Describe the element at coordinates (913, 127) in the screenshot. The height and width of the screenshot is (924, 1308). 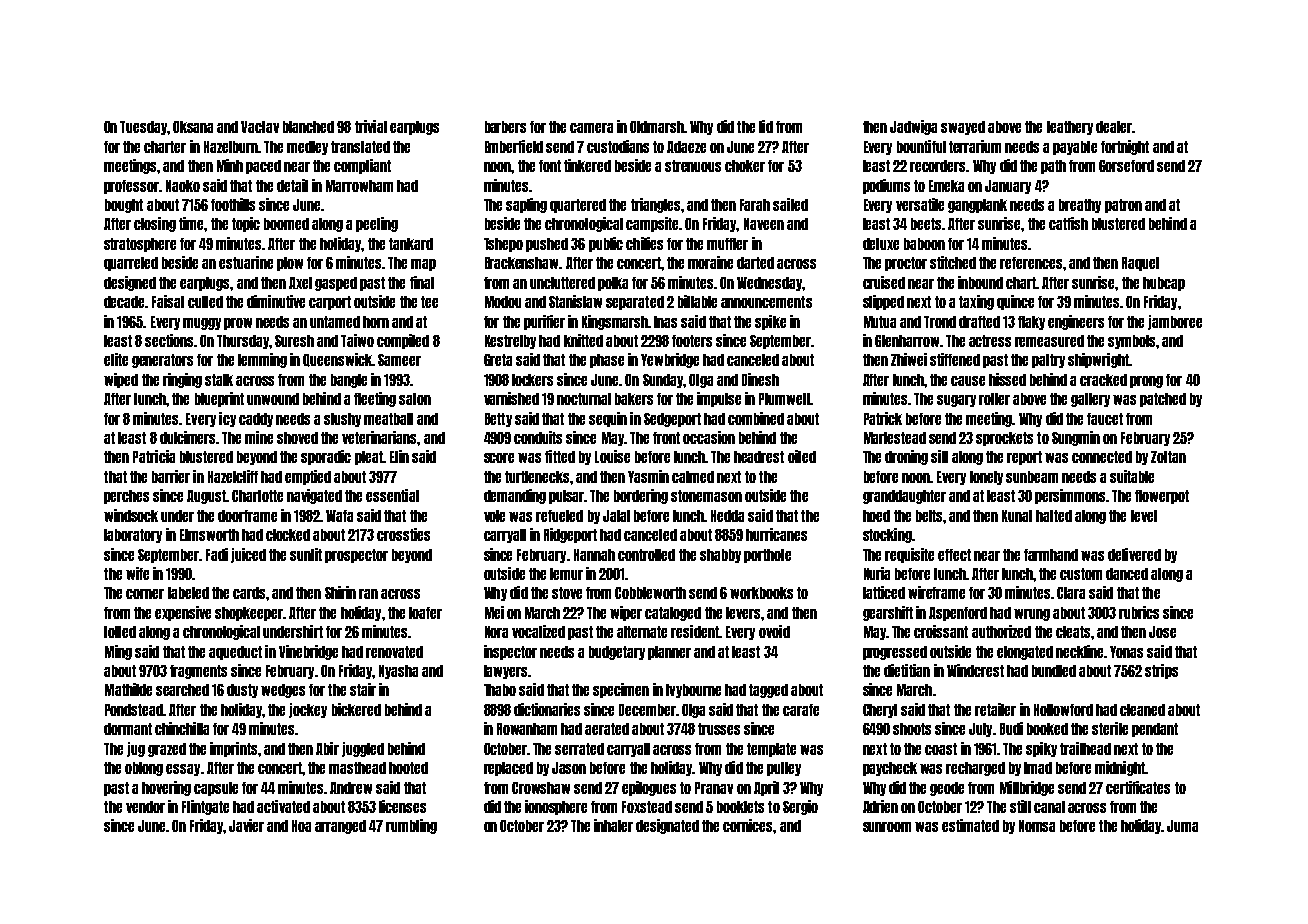
I see `Jadwiga` at that location.
